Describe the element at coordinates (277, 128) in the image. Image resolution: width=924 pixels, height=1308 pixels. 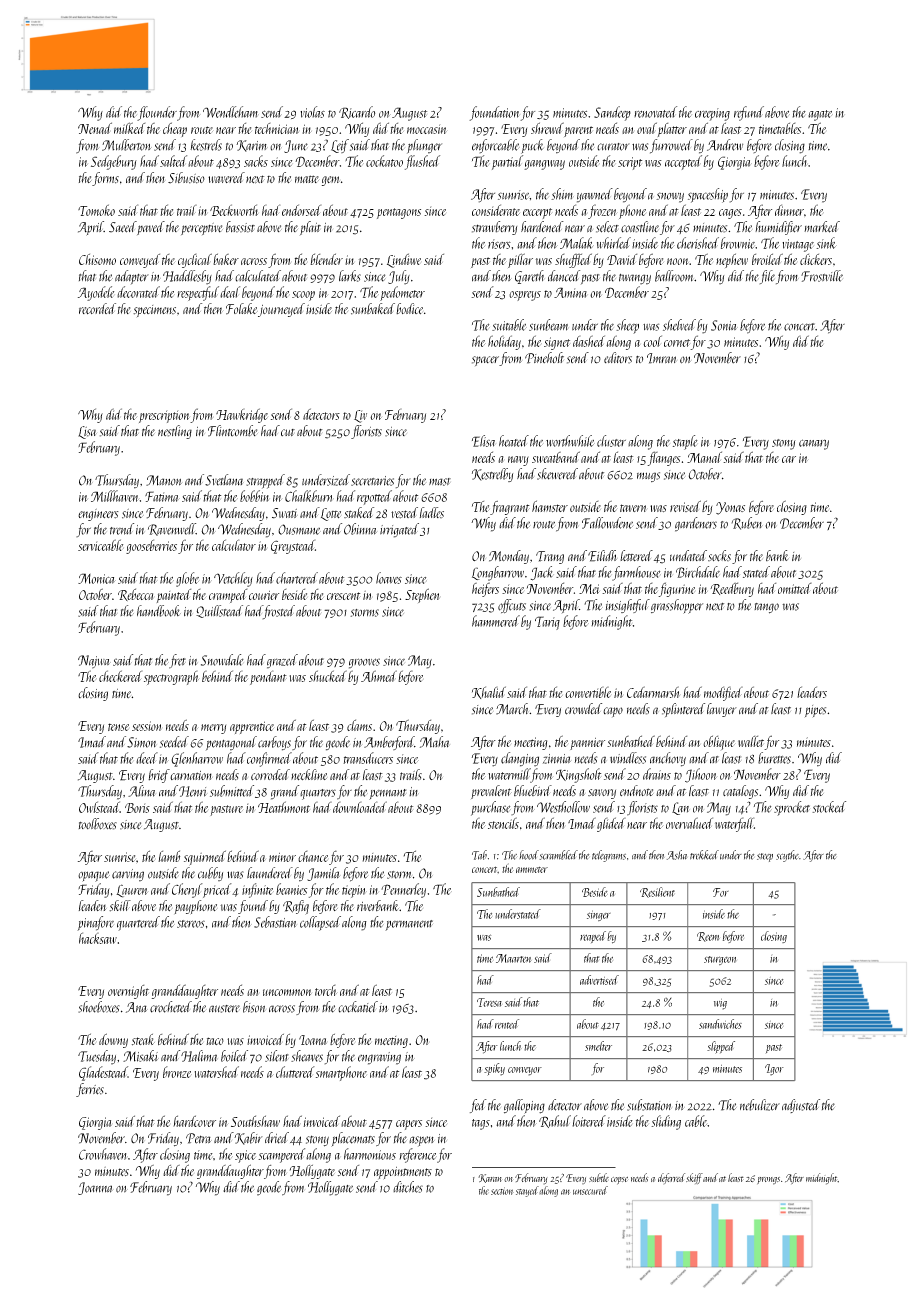
I see `technician` at that location.
